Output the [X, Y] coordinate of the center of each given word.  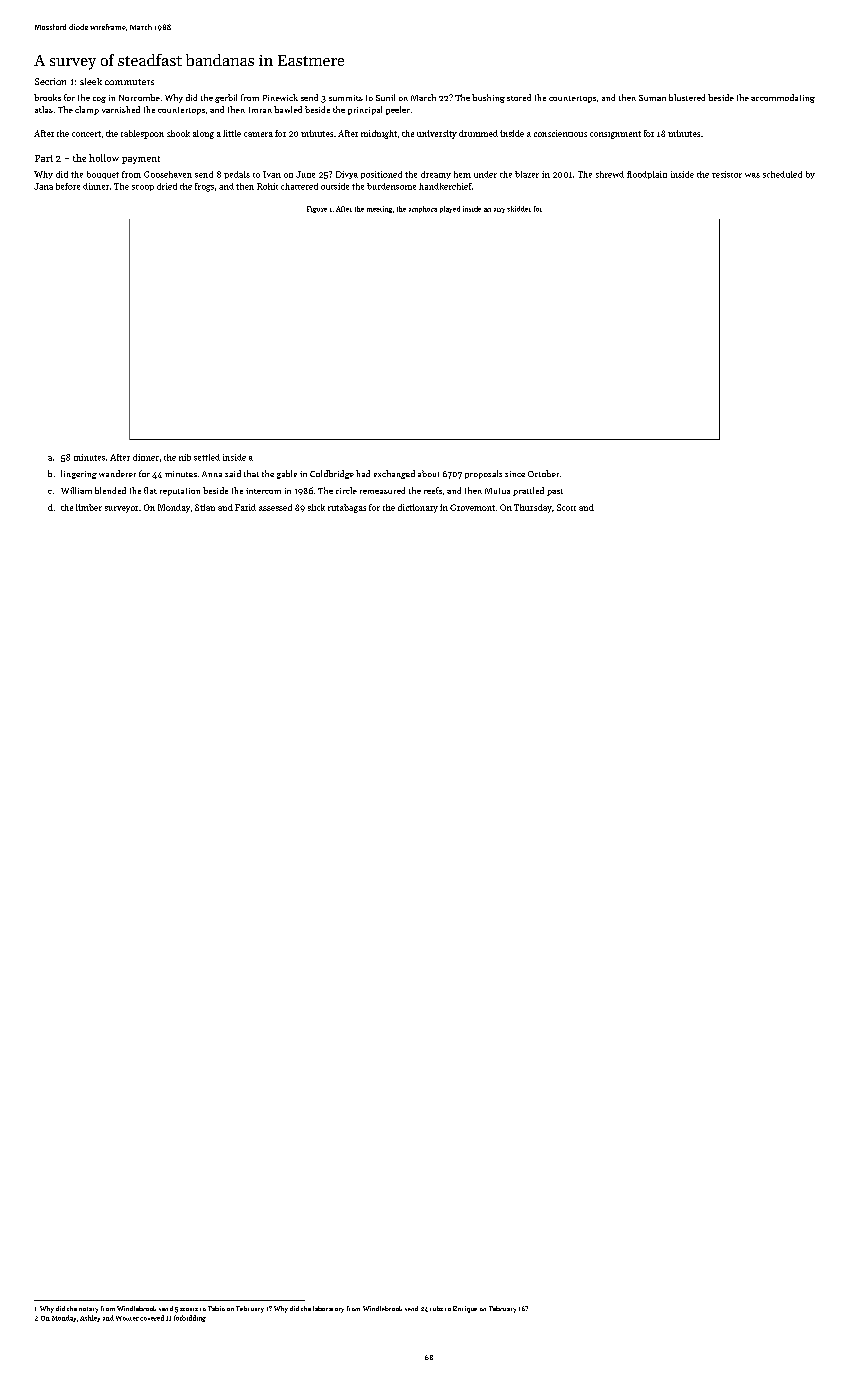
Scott [566, 507]
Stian [205, 507]
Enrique [465, 1309]
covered [152, 1318]
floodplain [647, 175]
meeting [379, 209]
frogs [204, 187]
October [543, 473]
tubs [436, 1308]
